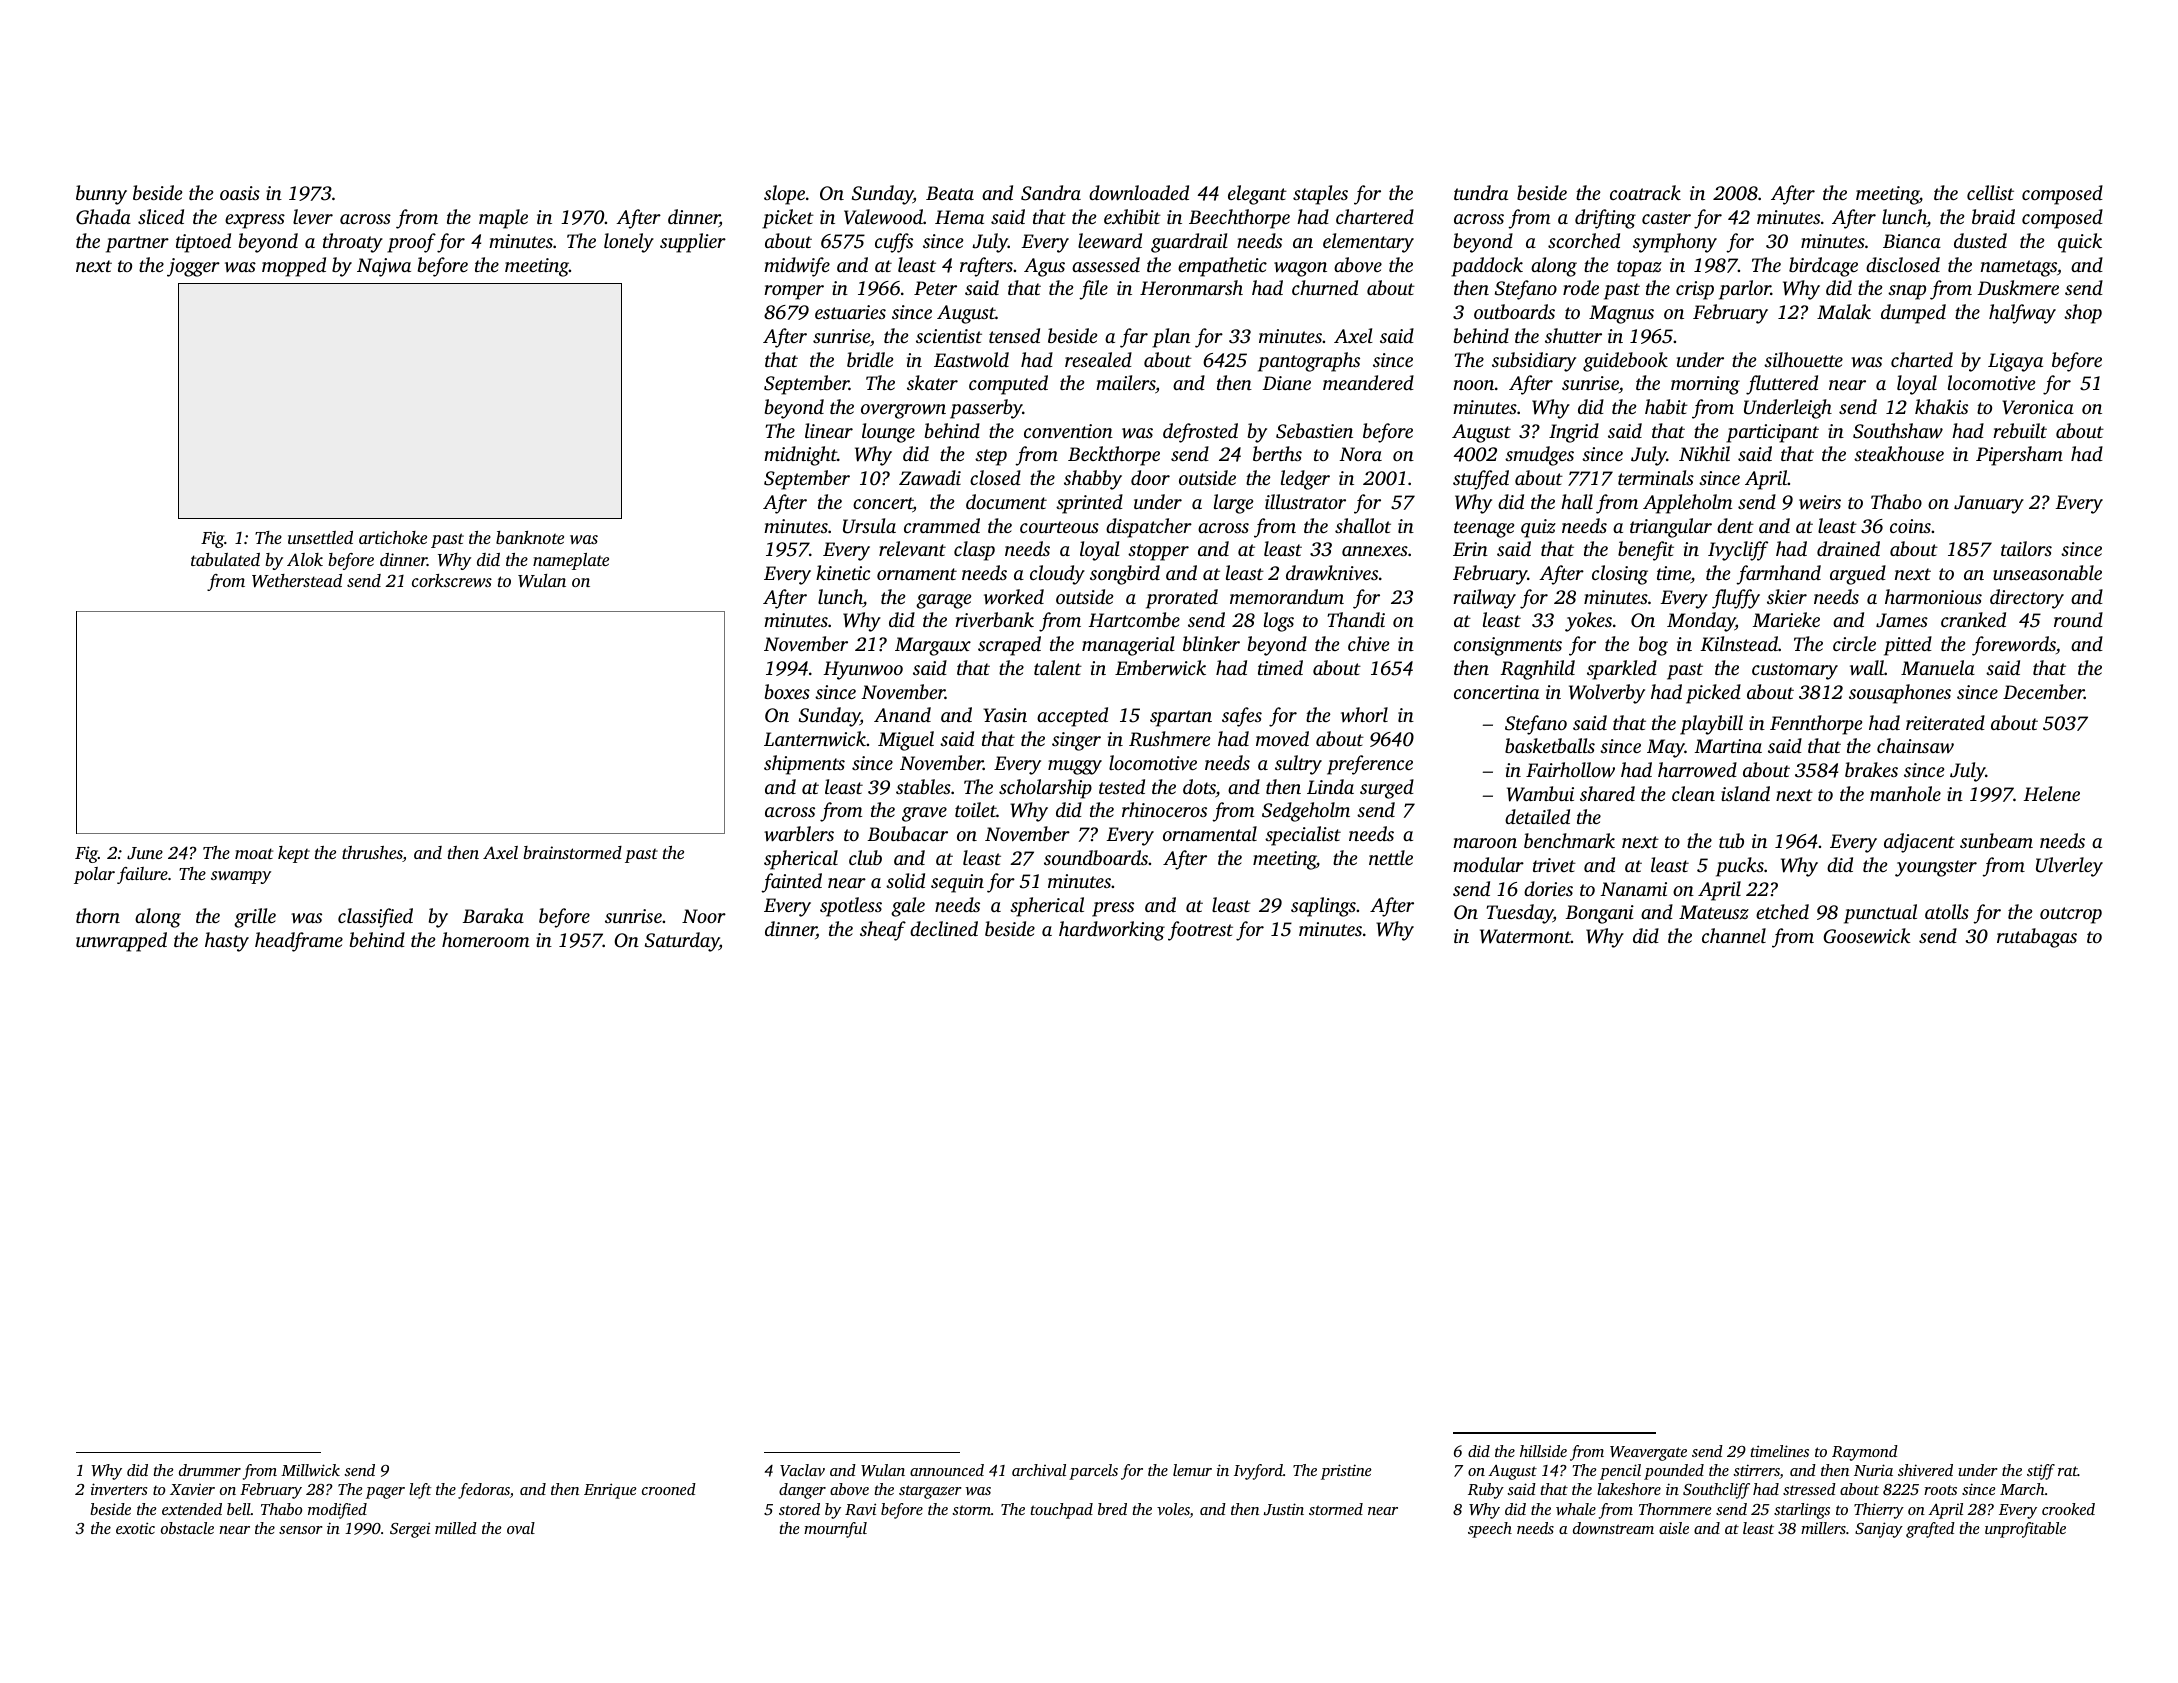  What do you see at coordinates (883, 931) in the document?
I see `sheaf` at bounding box center [883, 931].
